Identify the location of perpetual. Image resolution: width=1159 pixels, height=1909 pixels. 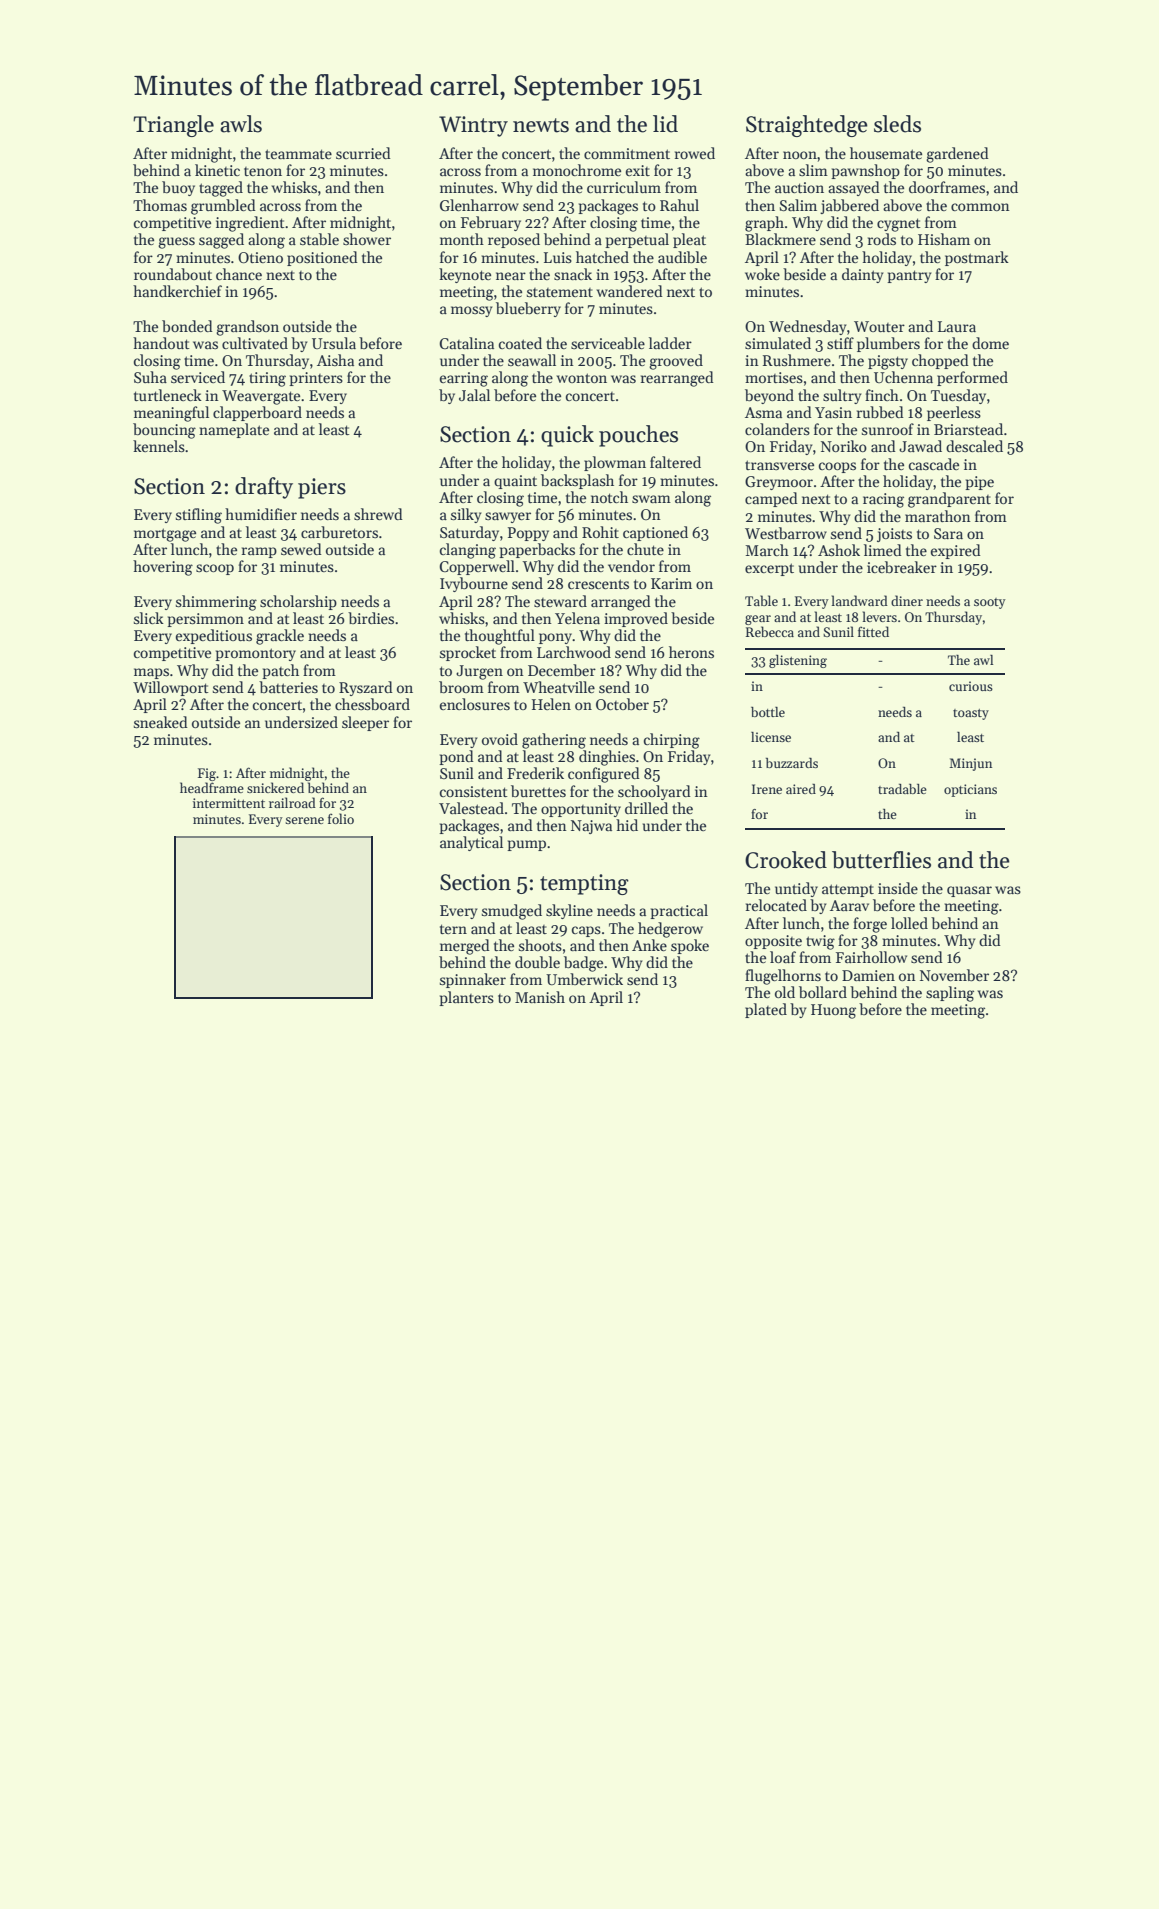
(637, 240).
